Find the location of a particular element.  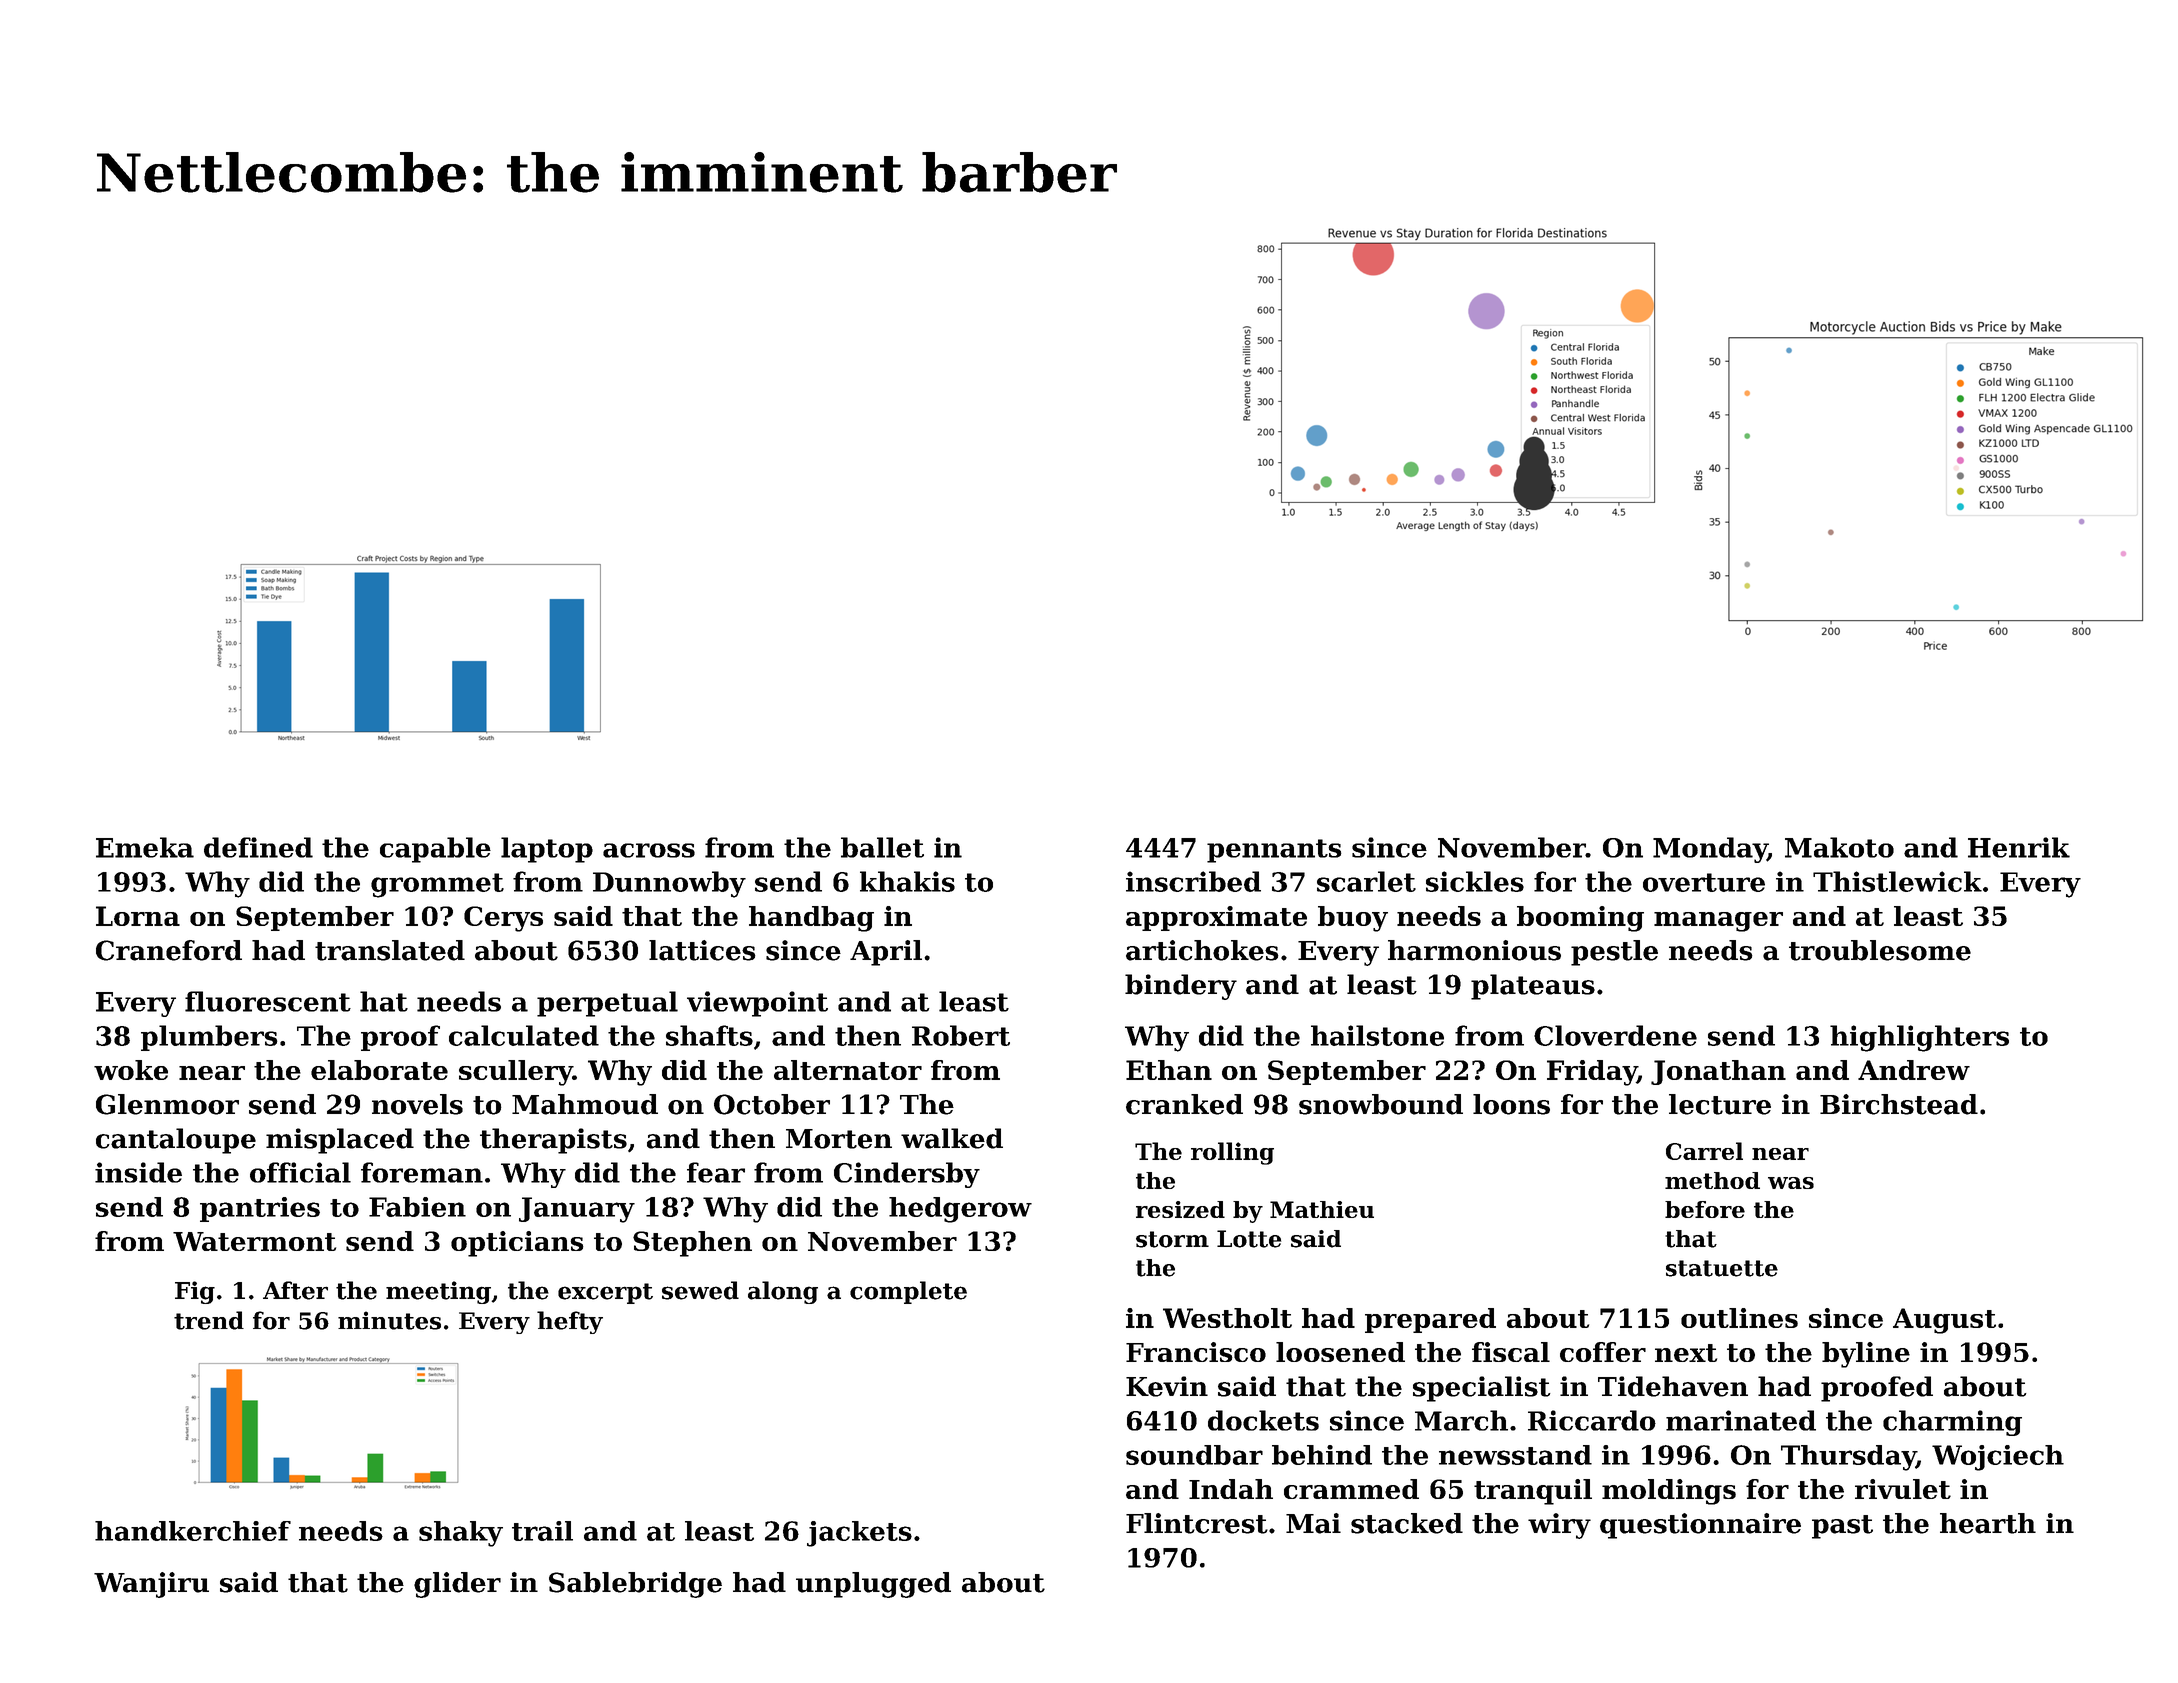

Henrik is located at coordinates (2019, 847).
